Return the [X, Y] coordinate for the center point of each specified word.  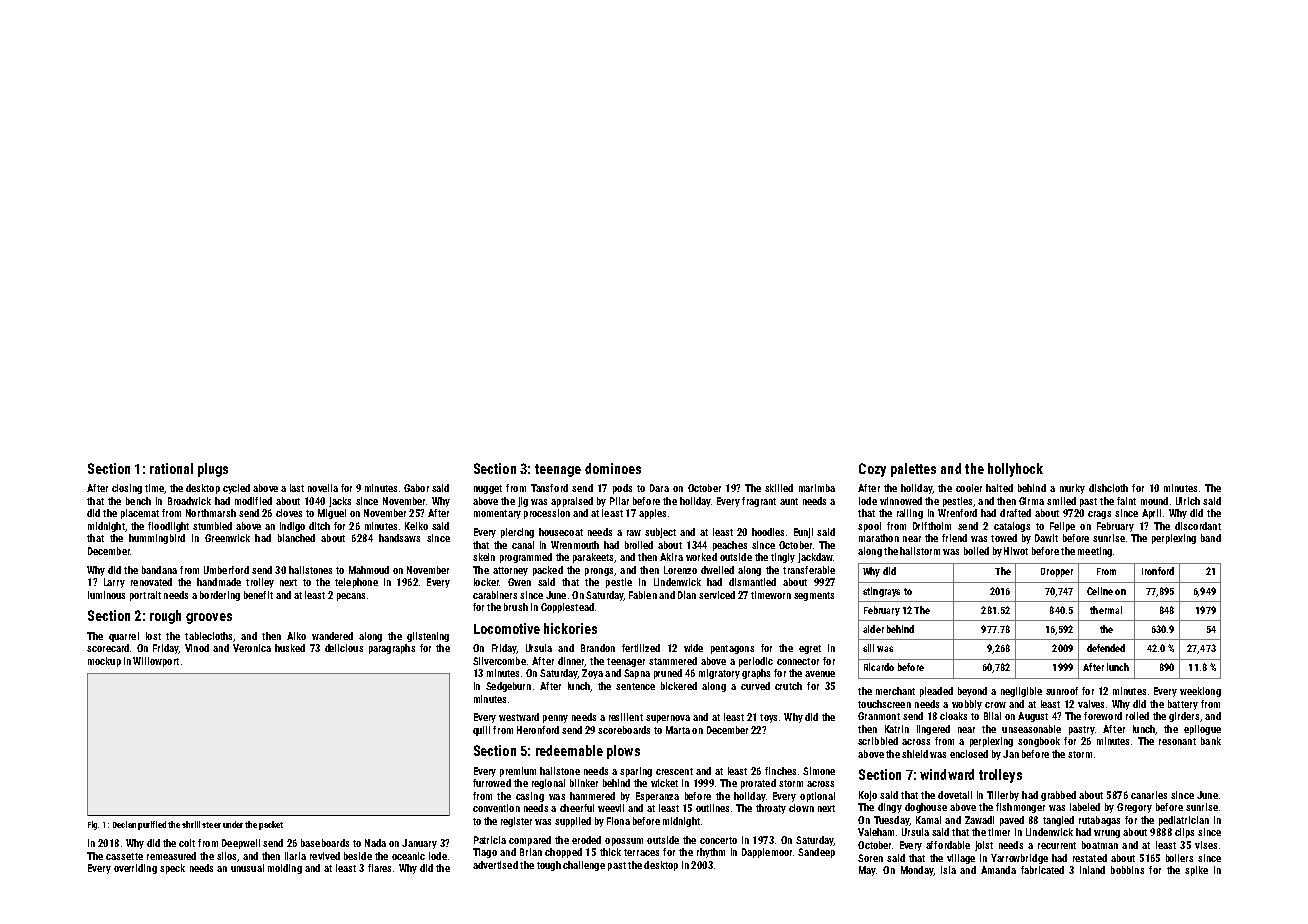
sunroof [1062, 691]
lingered [933, 730]
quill [481, 731]
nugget [488, 489]
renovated [151, 582]
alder [873, 629]
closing [127, 489]
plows [623, 752]
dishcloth [1108, 488]
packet [271, 825]
